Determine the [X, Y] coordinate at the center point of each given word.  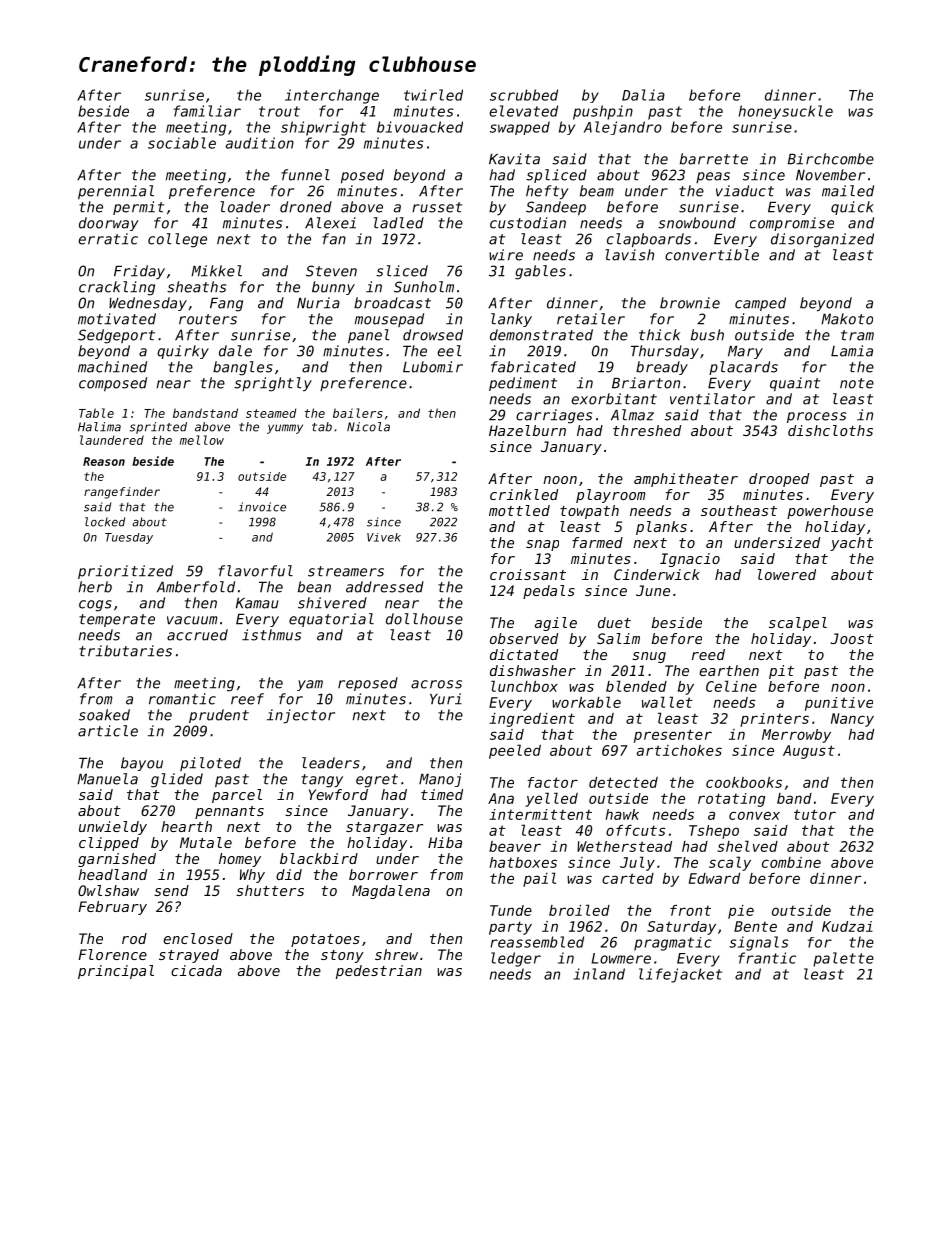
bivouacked [420, 127]
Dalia [643, 95]
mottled [519, 510]
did [289, 874]
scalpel [798, 624]
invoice [262, 507]
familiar [207, 111]
